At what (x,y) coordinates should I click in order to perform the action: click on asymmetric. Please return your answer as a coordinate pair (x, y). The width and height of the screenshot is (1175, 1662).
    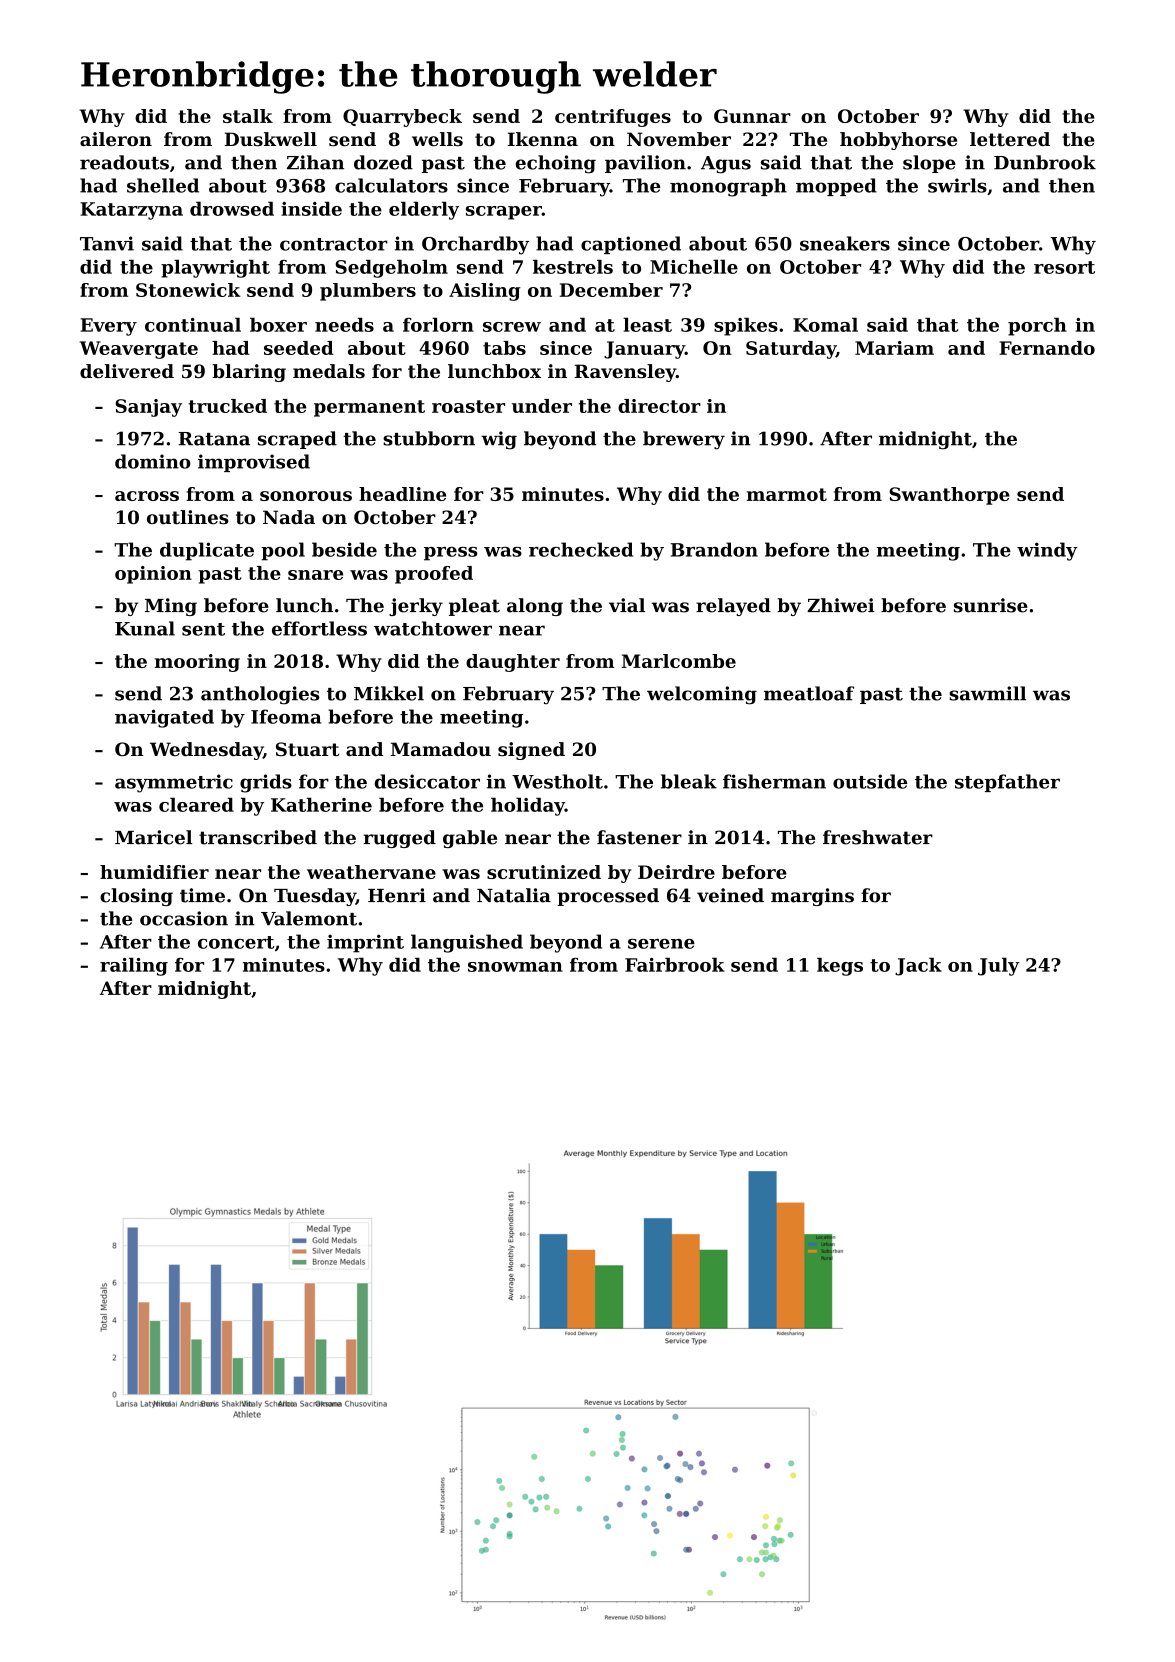
    Looking at the image, I should click on (174, 783).
